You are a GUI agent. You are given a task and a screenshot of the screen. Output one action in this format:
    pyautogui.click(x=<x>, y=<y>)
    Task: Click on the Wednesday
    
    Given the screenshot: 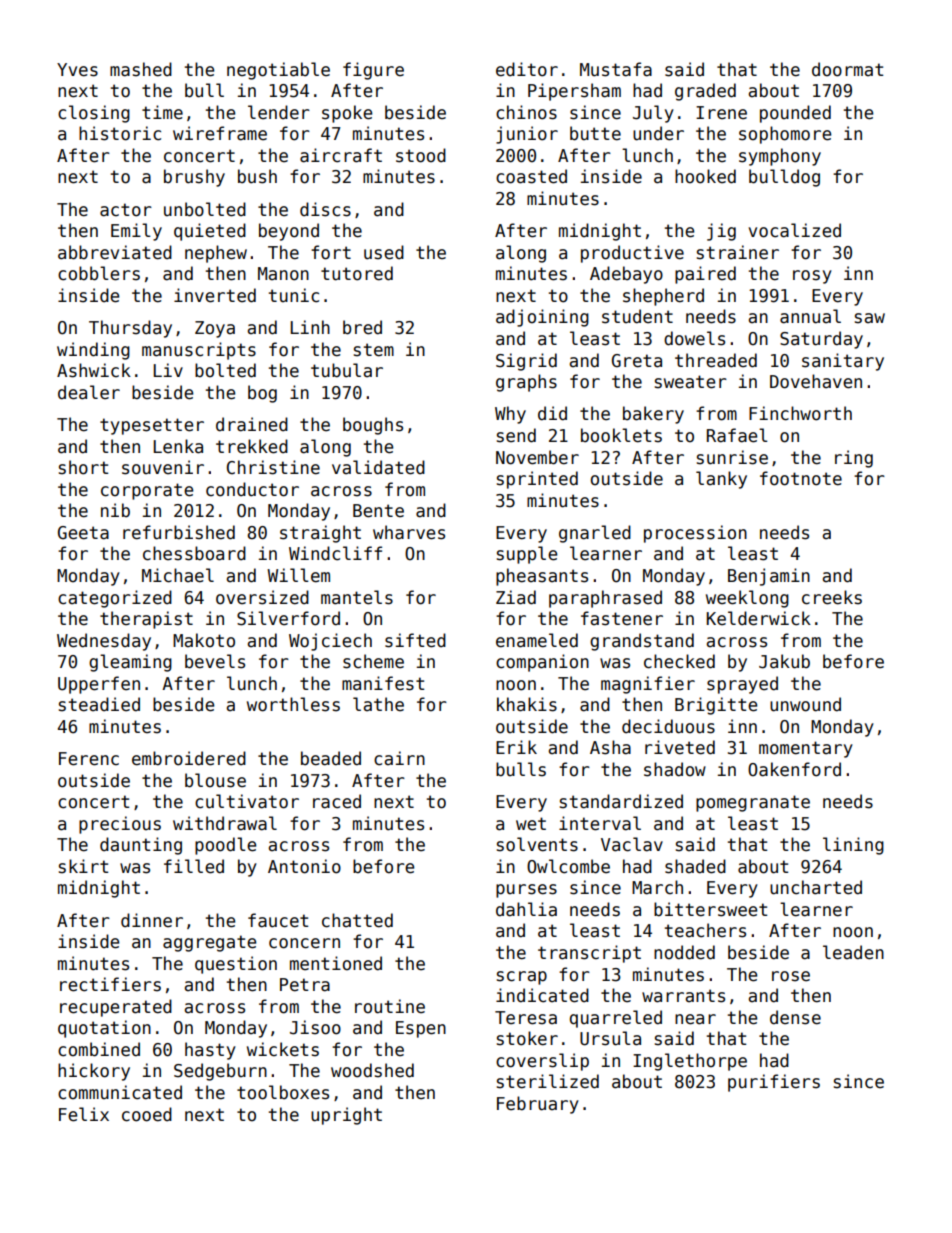 What is the action you would take?
    pyautogui.click(x=104, y=642)
